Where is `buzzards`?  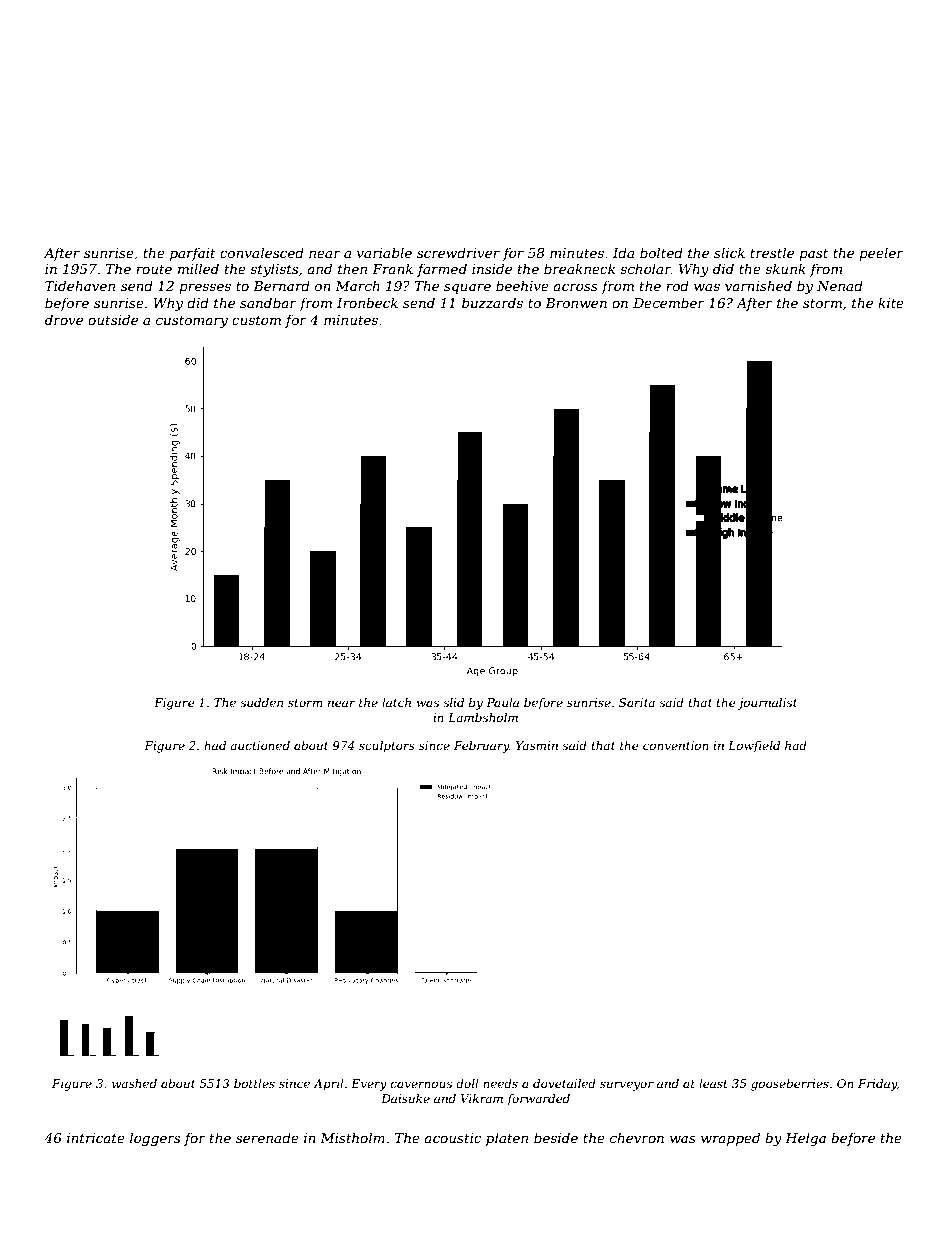
buzzards is located at coordinates (492, 303).
